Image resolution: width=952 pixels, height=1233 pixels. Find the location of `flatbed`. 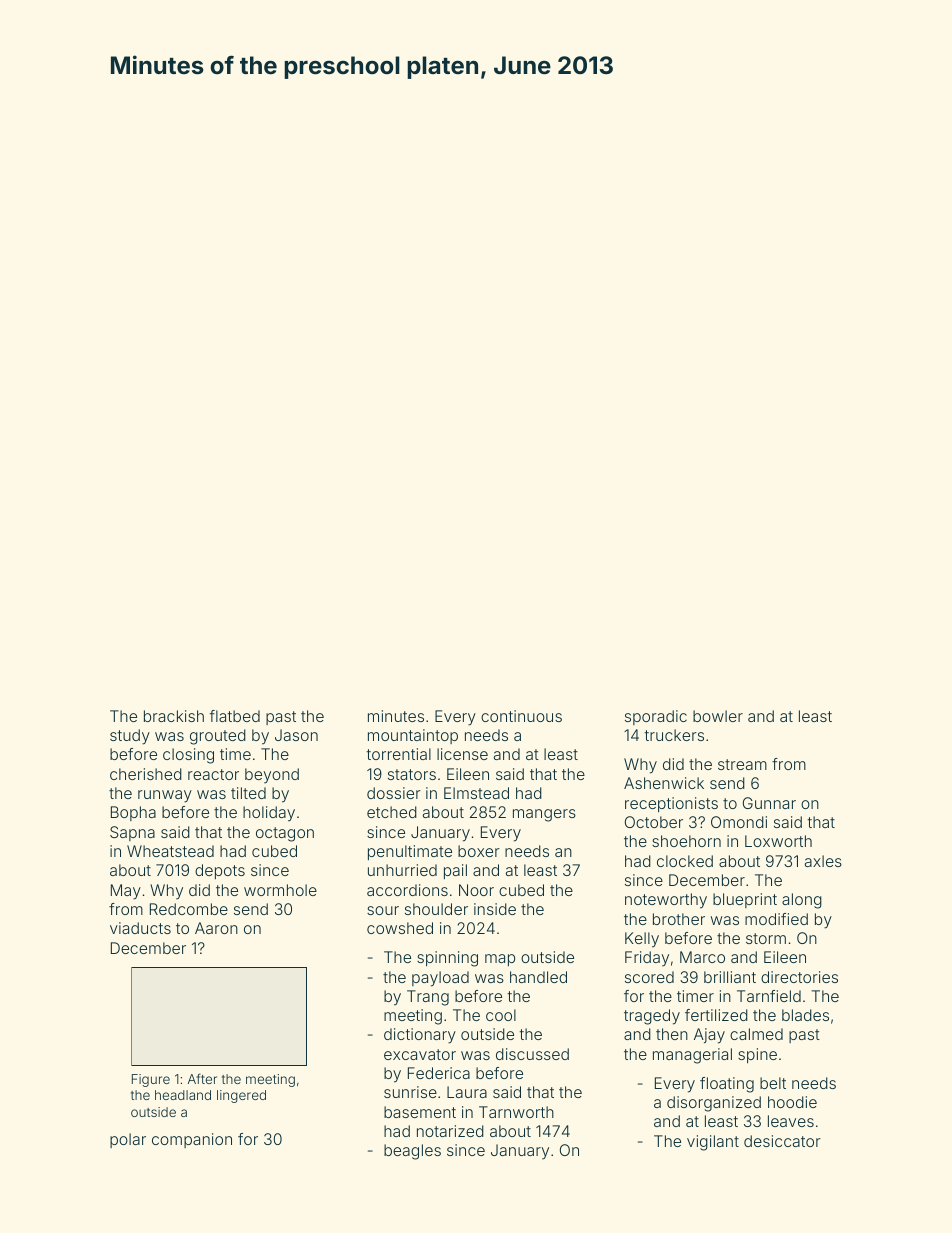

flatbed is located at coordinates (234, 716).
